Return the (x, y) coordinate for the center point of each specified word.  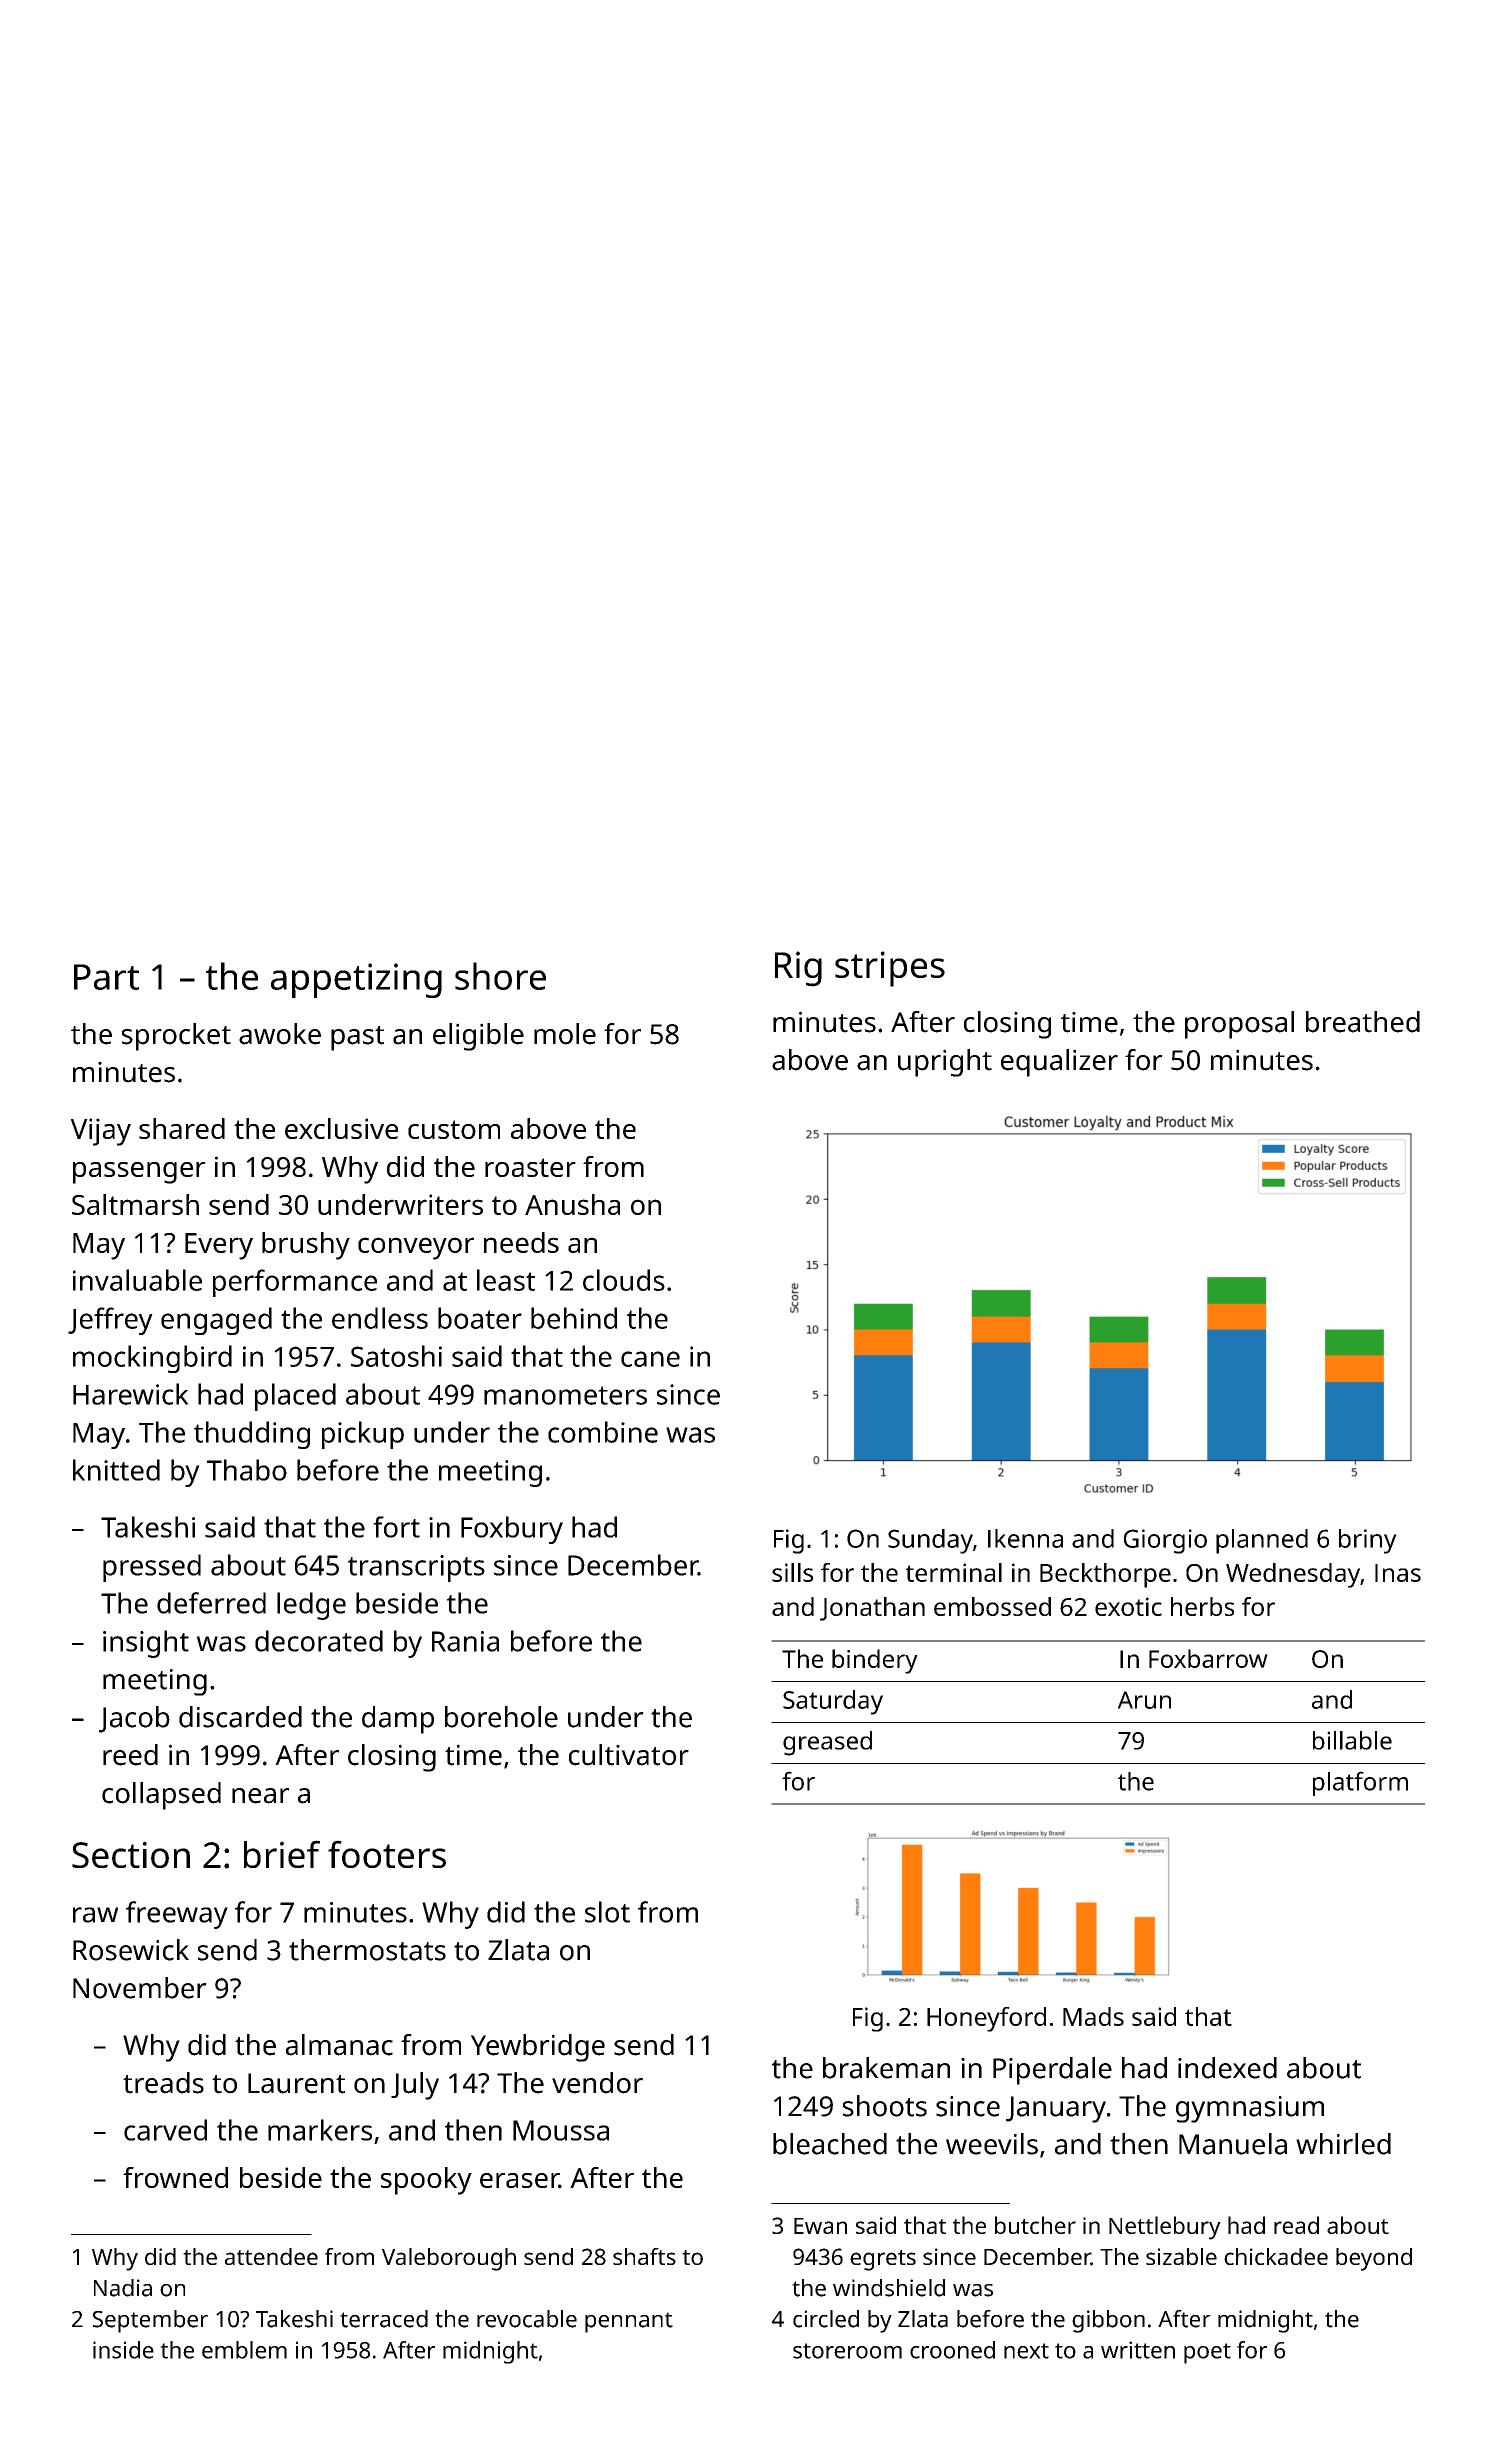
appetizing (356, 980)
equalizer (1059, 1063)
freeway (177, 1915)
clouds (624, 1280)
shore (500, 976)
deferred (211, 1603)
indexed (1227, 2068)
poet (1207, 2353)
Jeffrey (110, 1321)
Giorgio (1165, 1541)
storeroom (847, 2351)
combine (603, 1432)
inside (123, 2350)
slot (607, 1912)
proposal (1239, 1025)
